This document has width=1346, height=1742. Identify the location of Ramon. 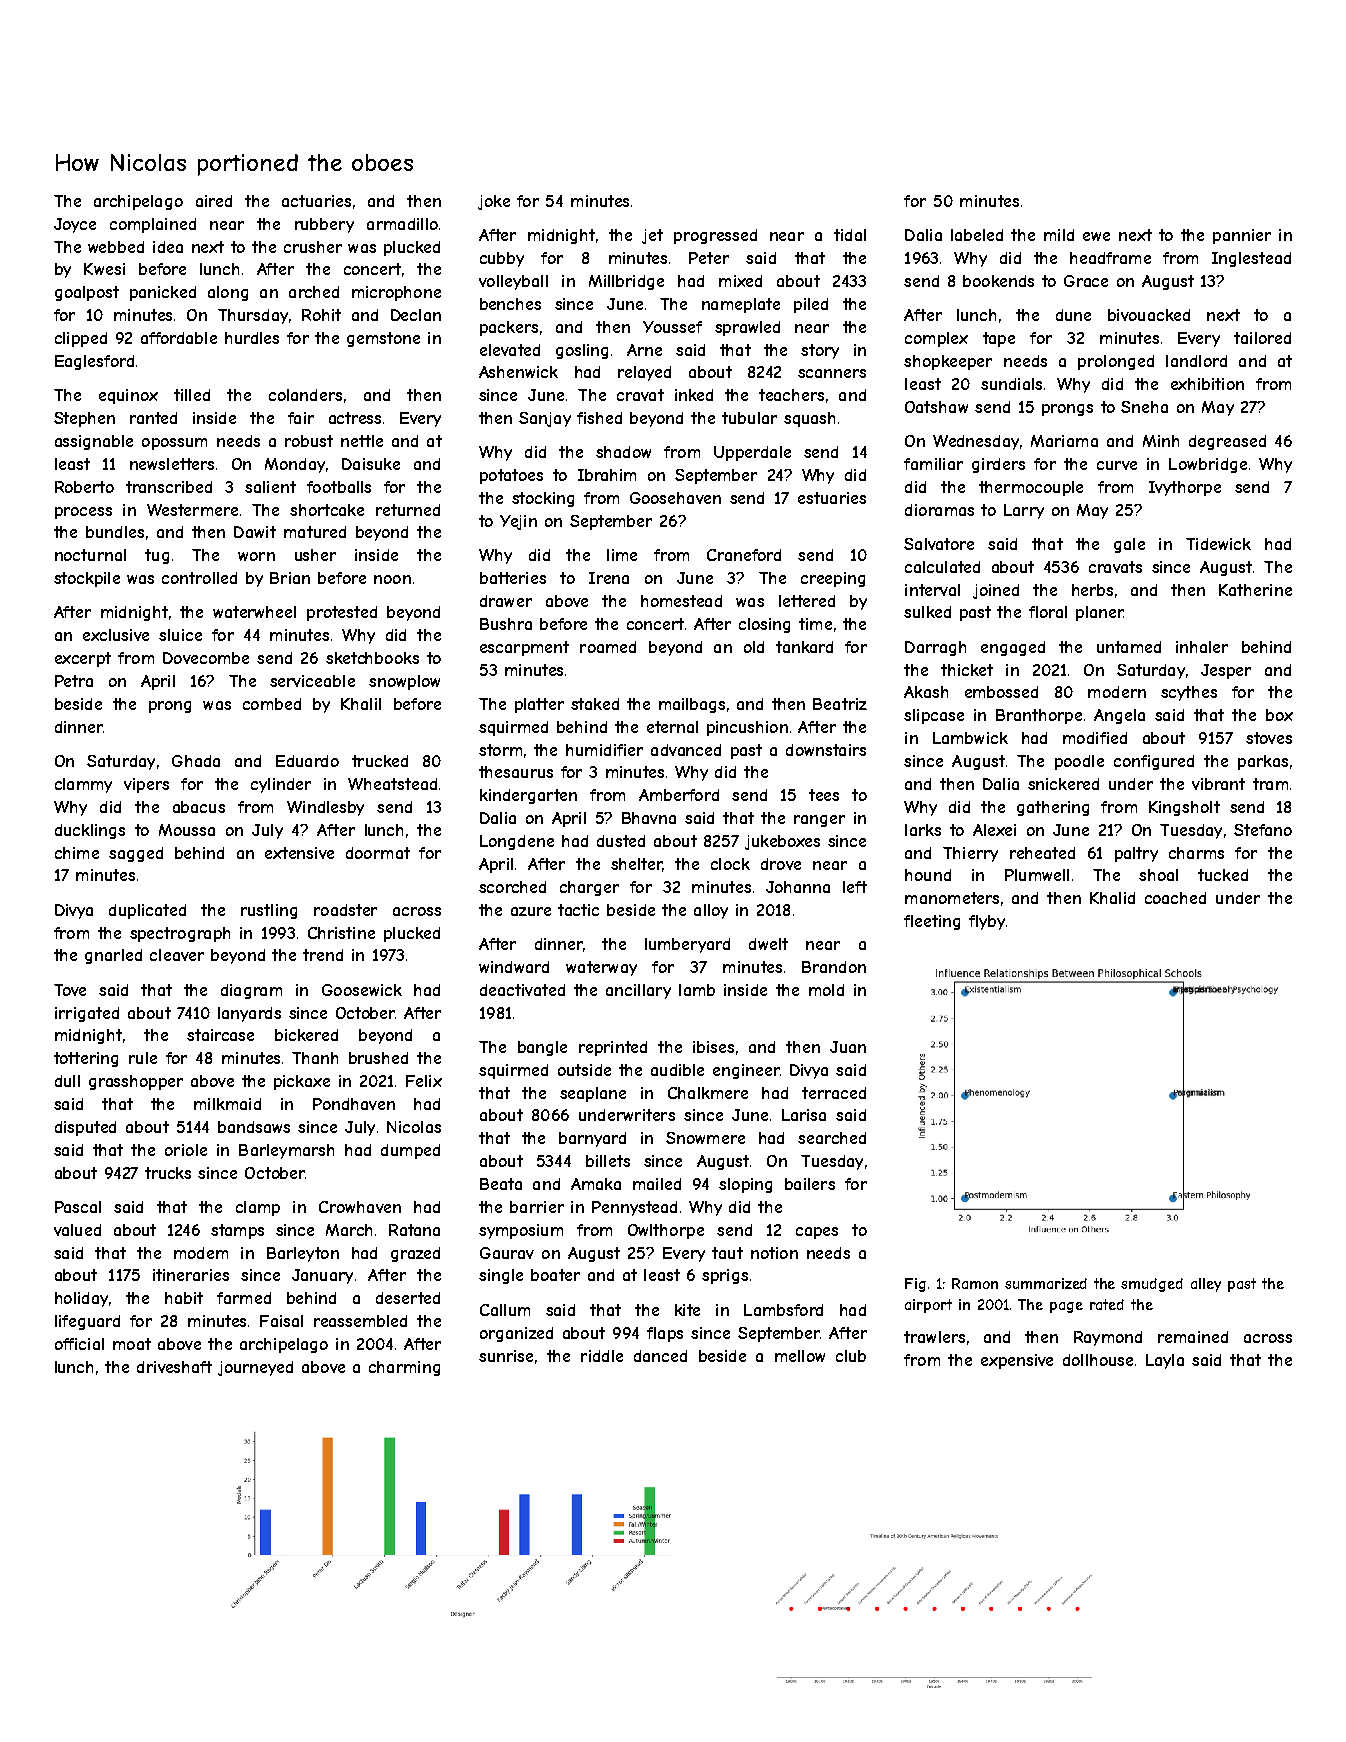
(975, 1283).
